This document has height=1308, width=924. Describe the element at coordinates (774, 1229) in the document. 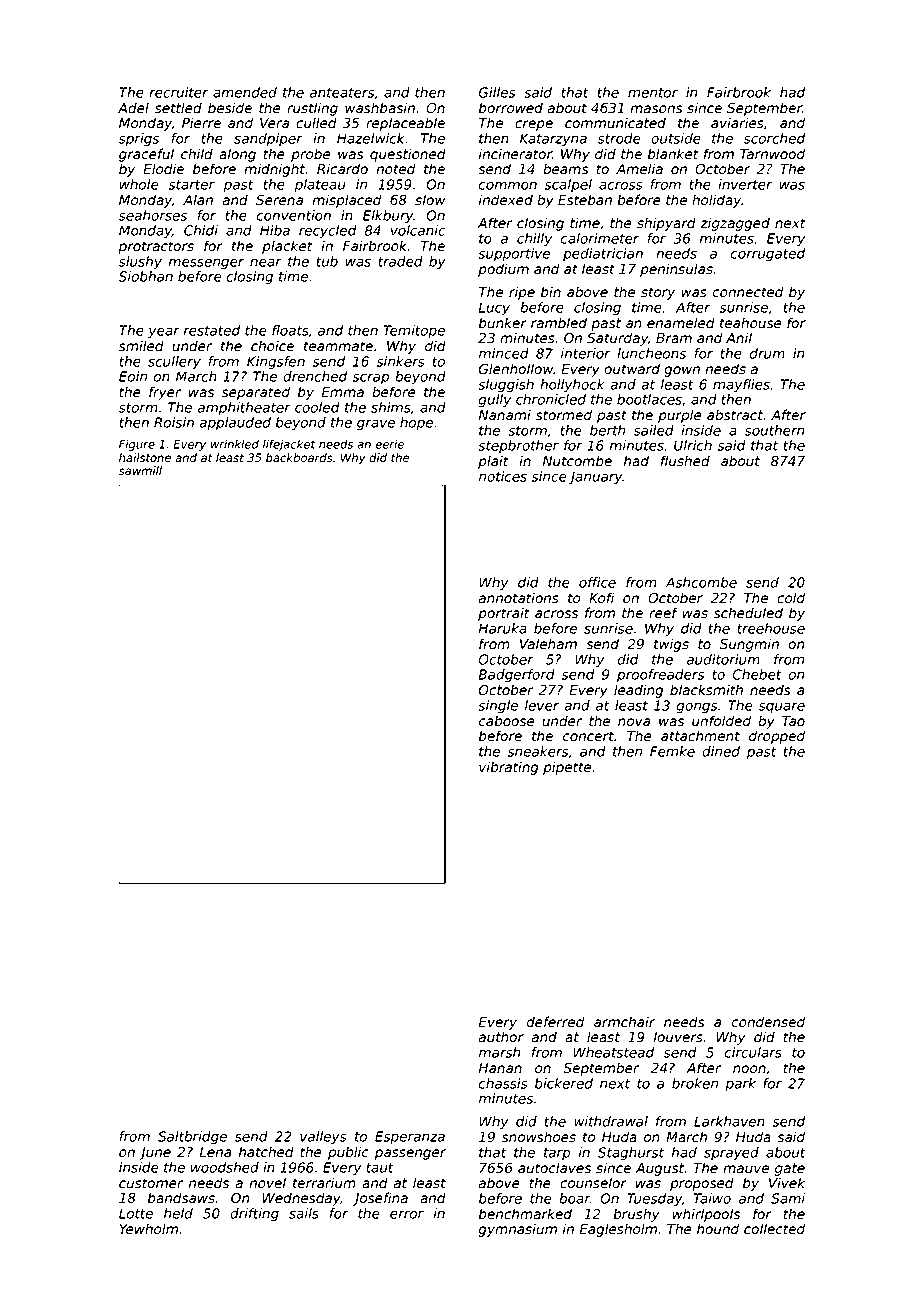

I see `collected` at that location.
